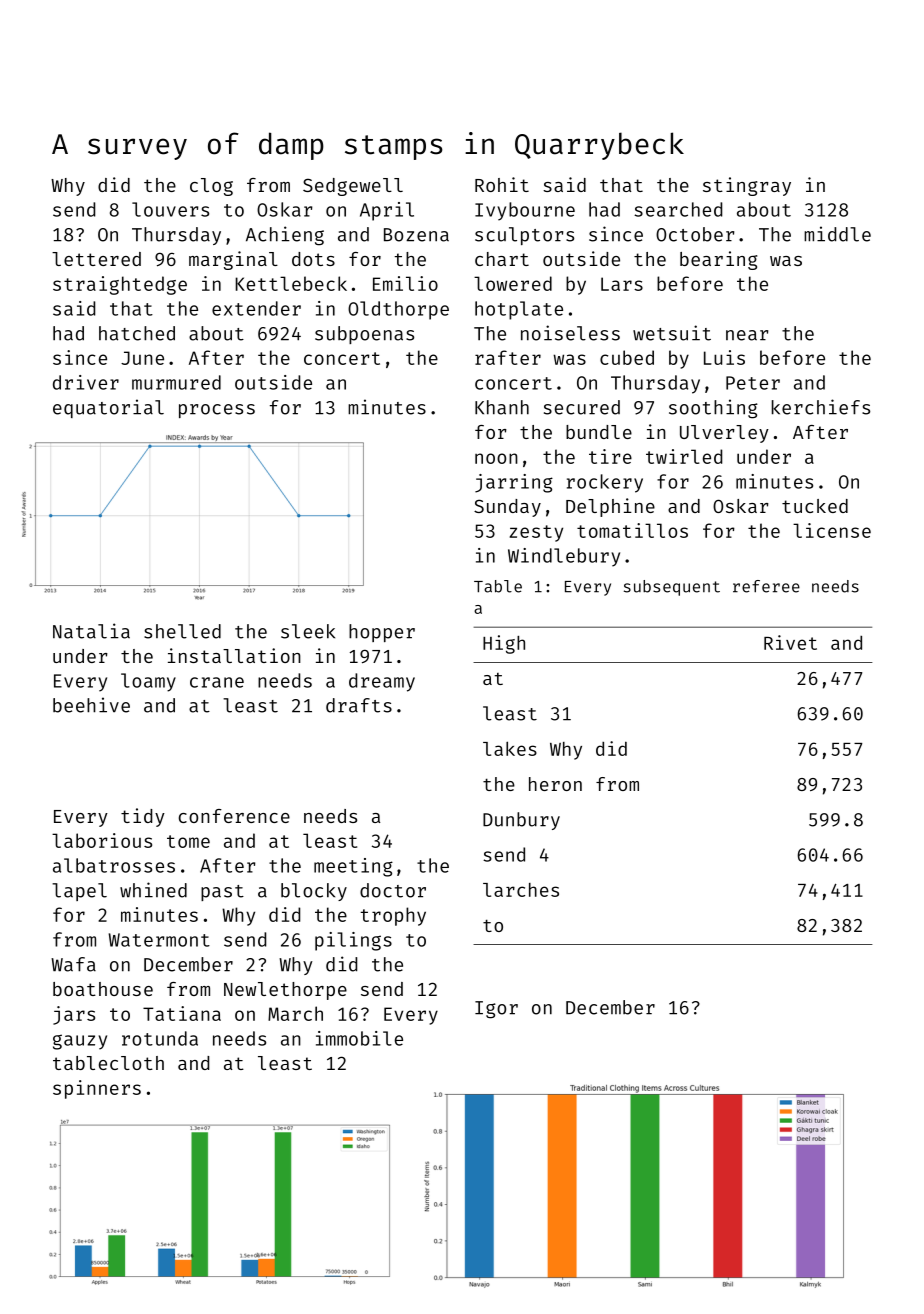 The height and width of the screenshot is (1314, 924). I want to click on middle, so click(837, 234).
